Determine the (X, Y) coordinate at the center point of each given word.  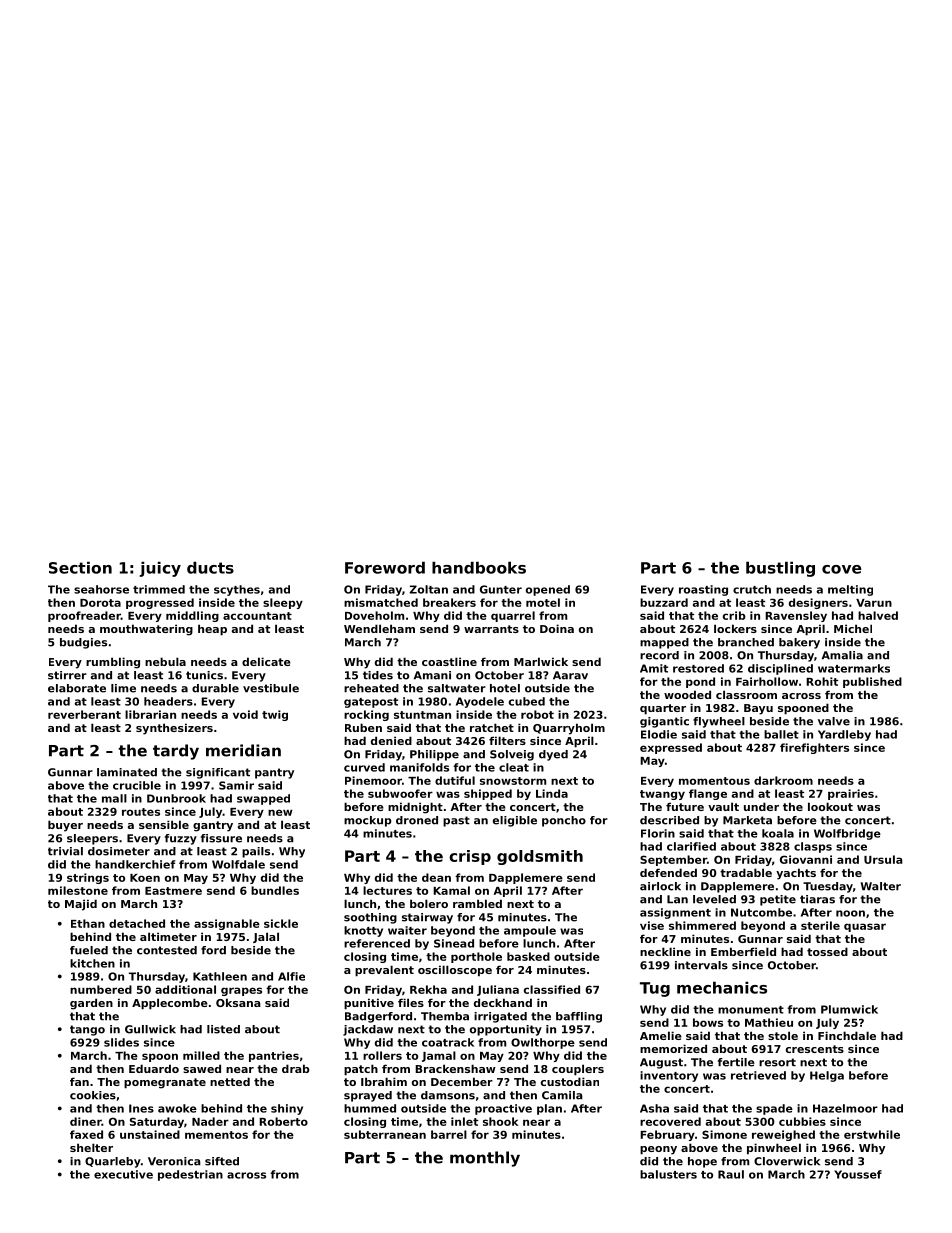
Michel (853, 628)
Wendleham (379, 628)
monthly (485, 1159)
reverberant (84, 714)
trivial (65, 851)
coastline (449, 661)
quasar (865, 927)
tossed (827, 951)
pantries (274, 1056)
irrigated (500, 1017)
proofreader (84, 616)
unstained (150, 1134)
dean (436, 877)
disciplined (780, 669)
